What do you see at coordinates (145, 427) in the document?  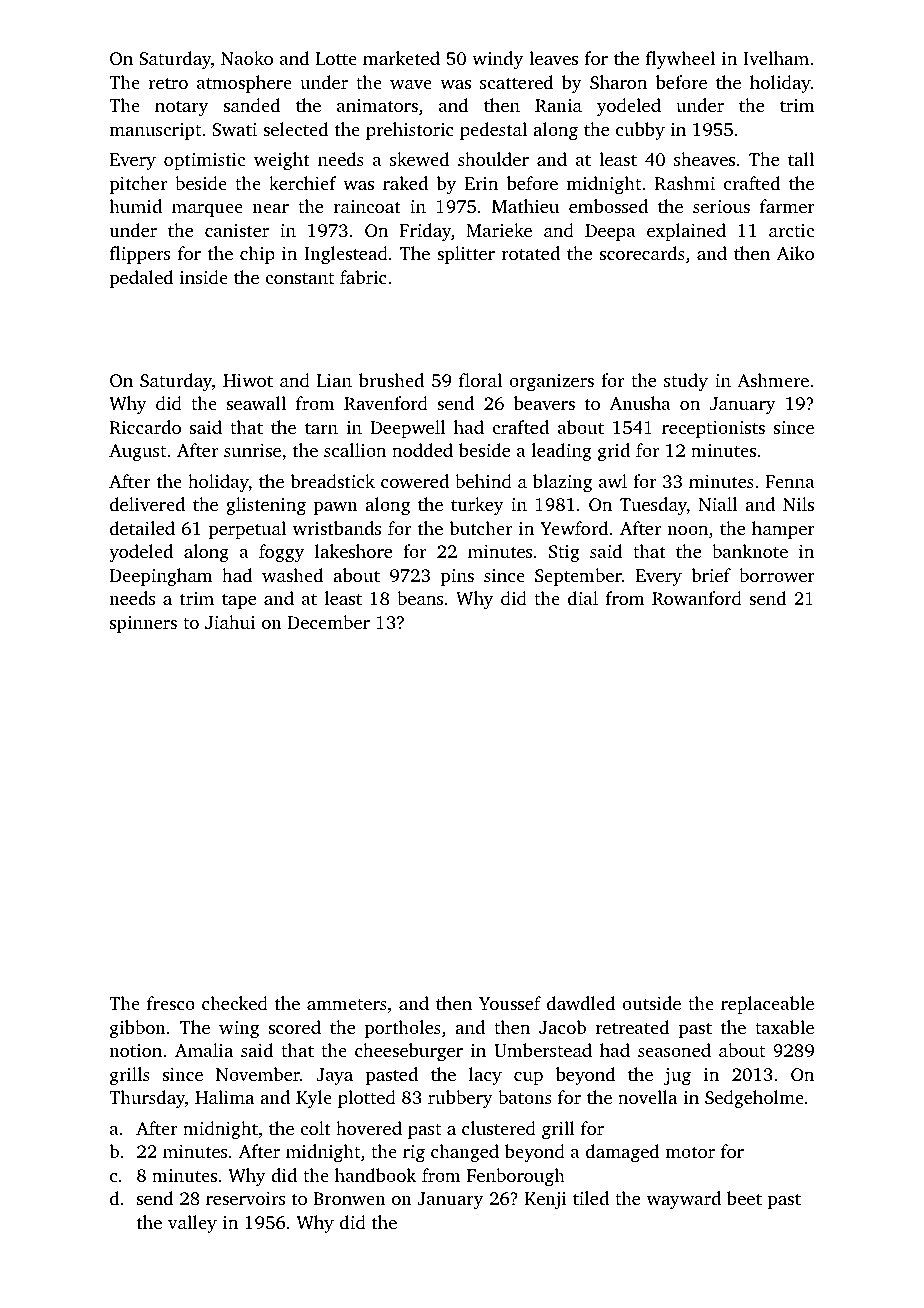 I see `Riccardo` at bounding box center [145, 427].
